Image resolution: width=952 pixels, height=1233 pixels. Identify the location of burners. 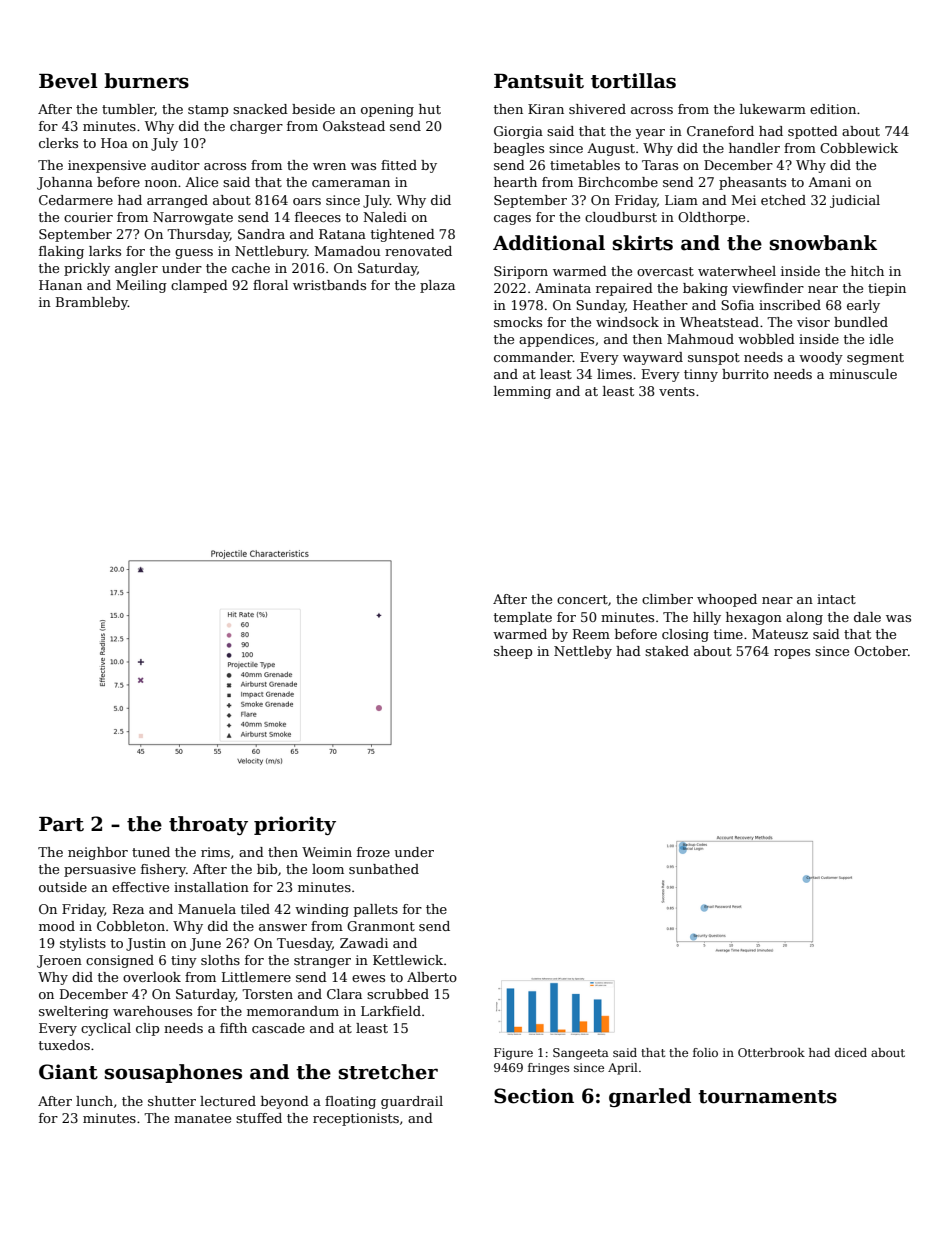
(146, 81).
